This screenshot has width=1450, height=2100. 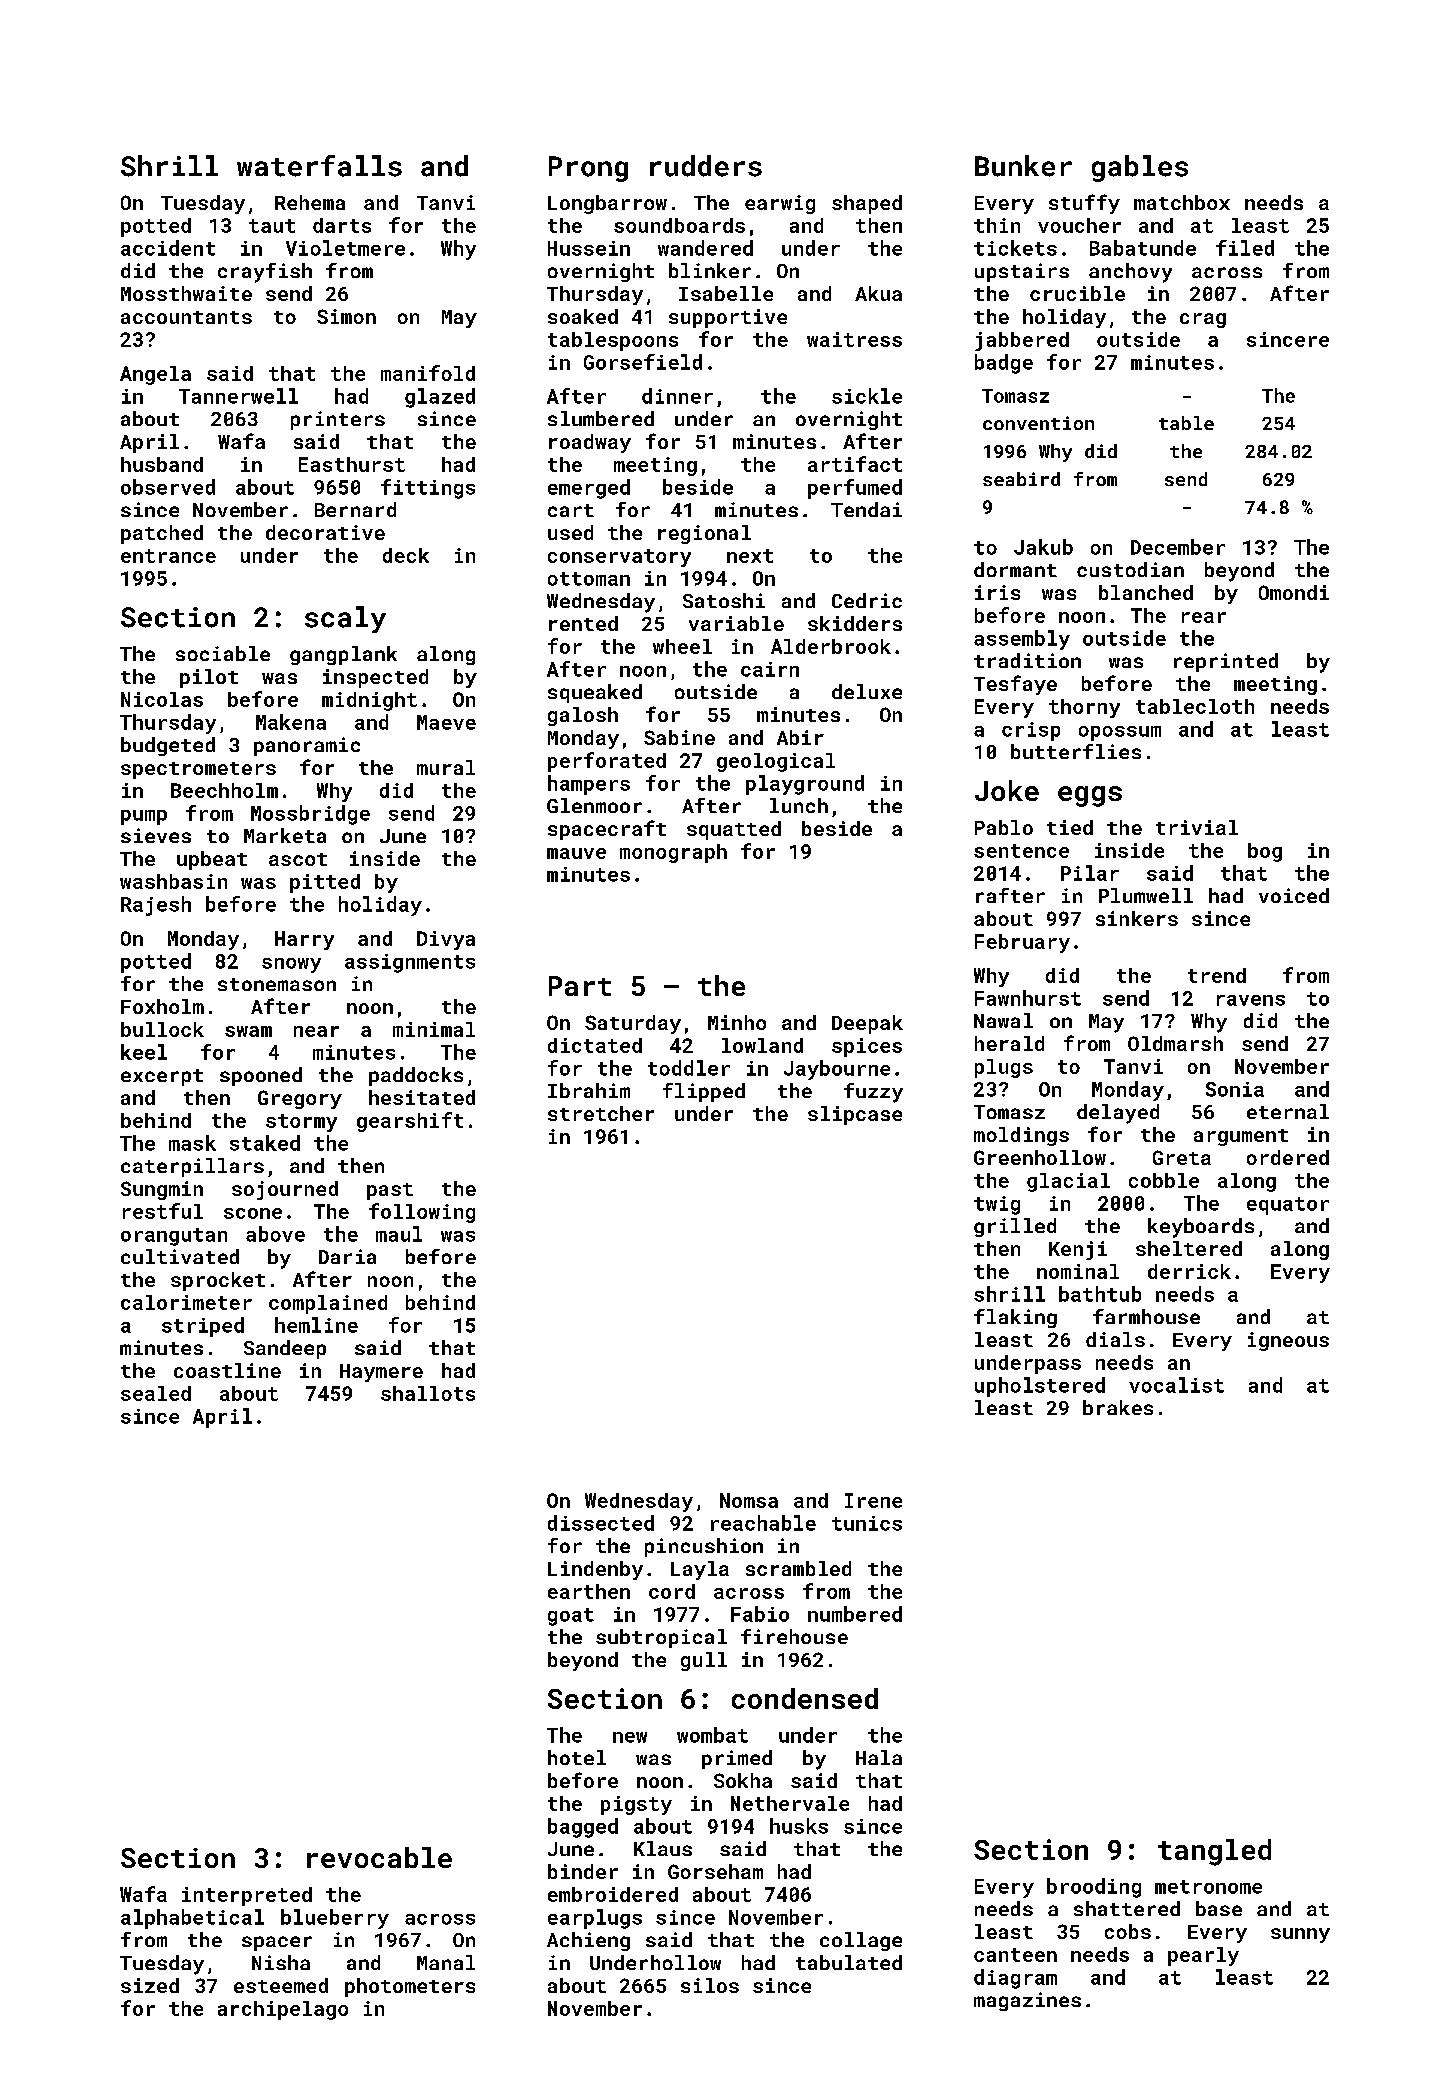 What do you see at coordinates (283, 2010) in the screenshot?
I see `archipelago` at bounding box center [283, 2010].
